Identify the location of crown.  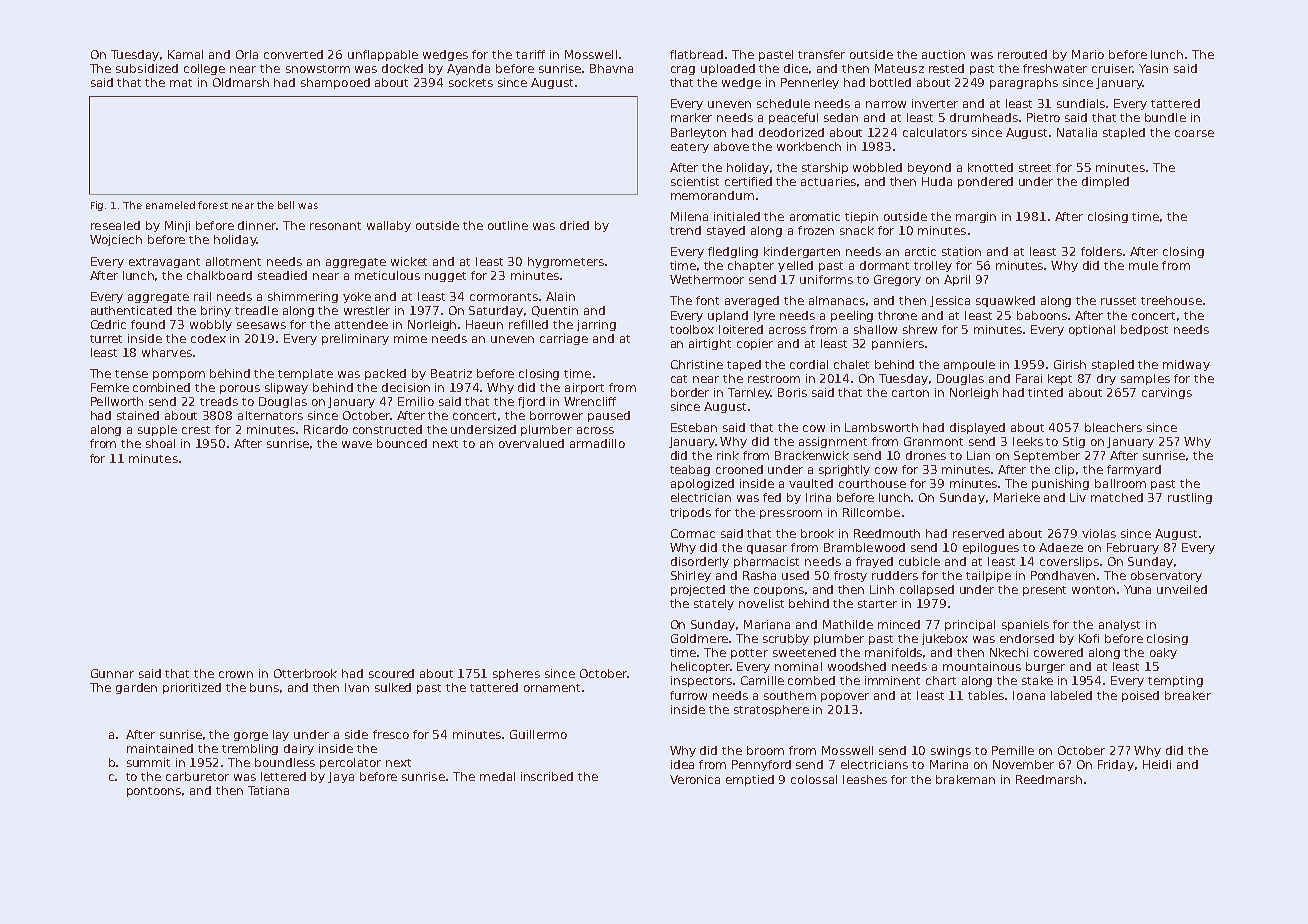
(236, 674).
